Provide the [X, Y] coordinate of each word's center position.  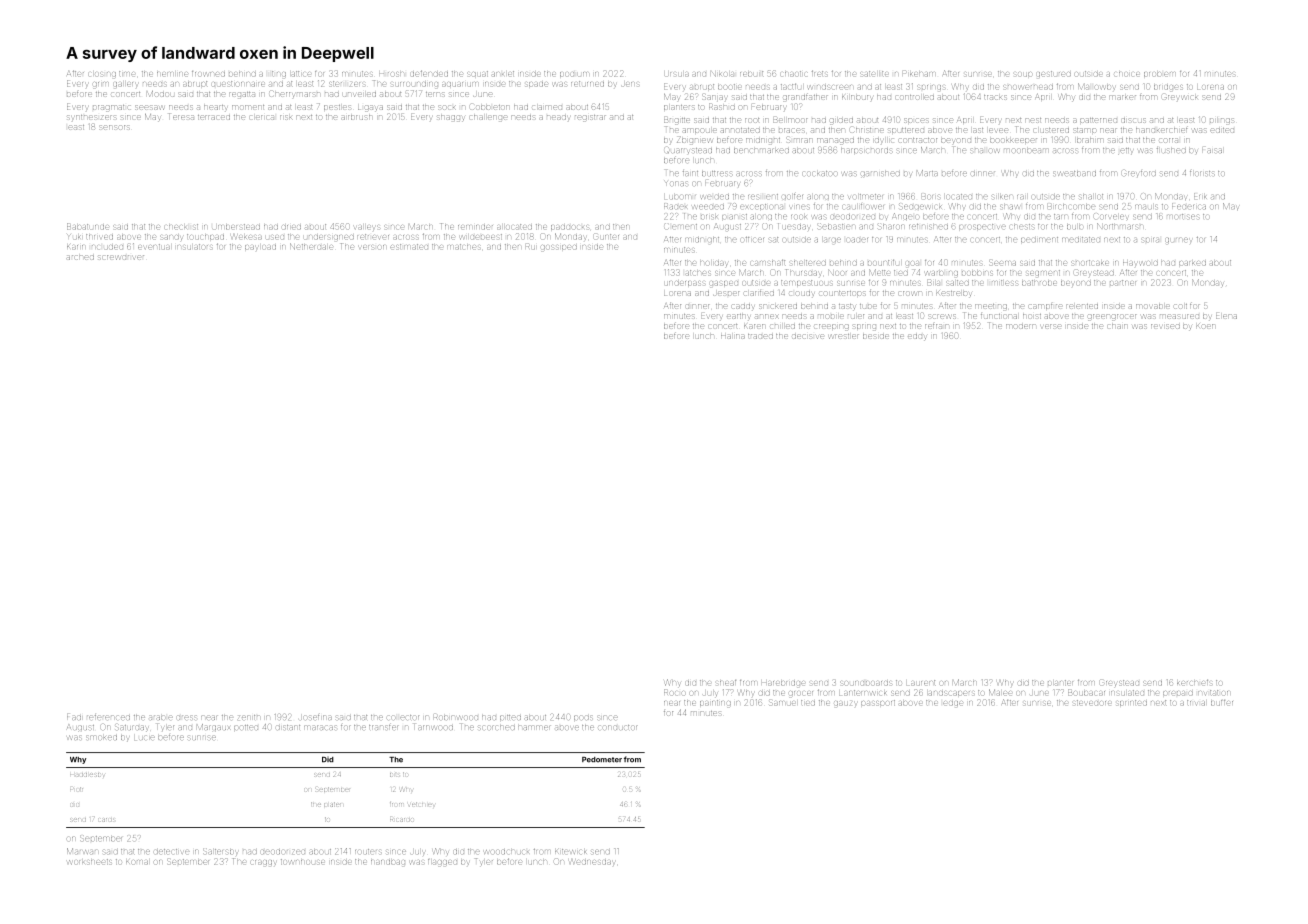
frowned [208, 74]
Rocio [674, 692]
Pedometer [602, 760]
